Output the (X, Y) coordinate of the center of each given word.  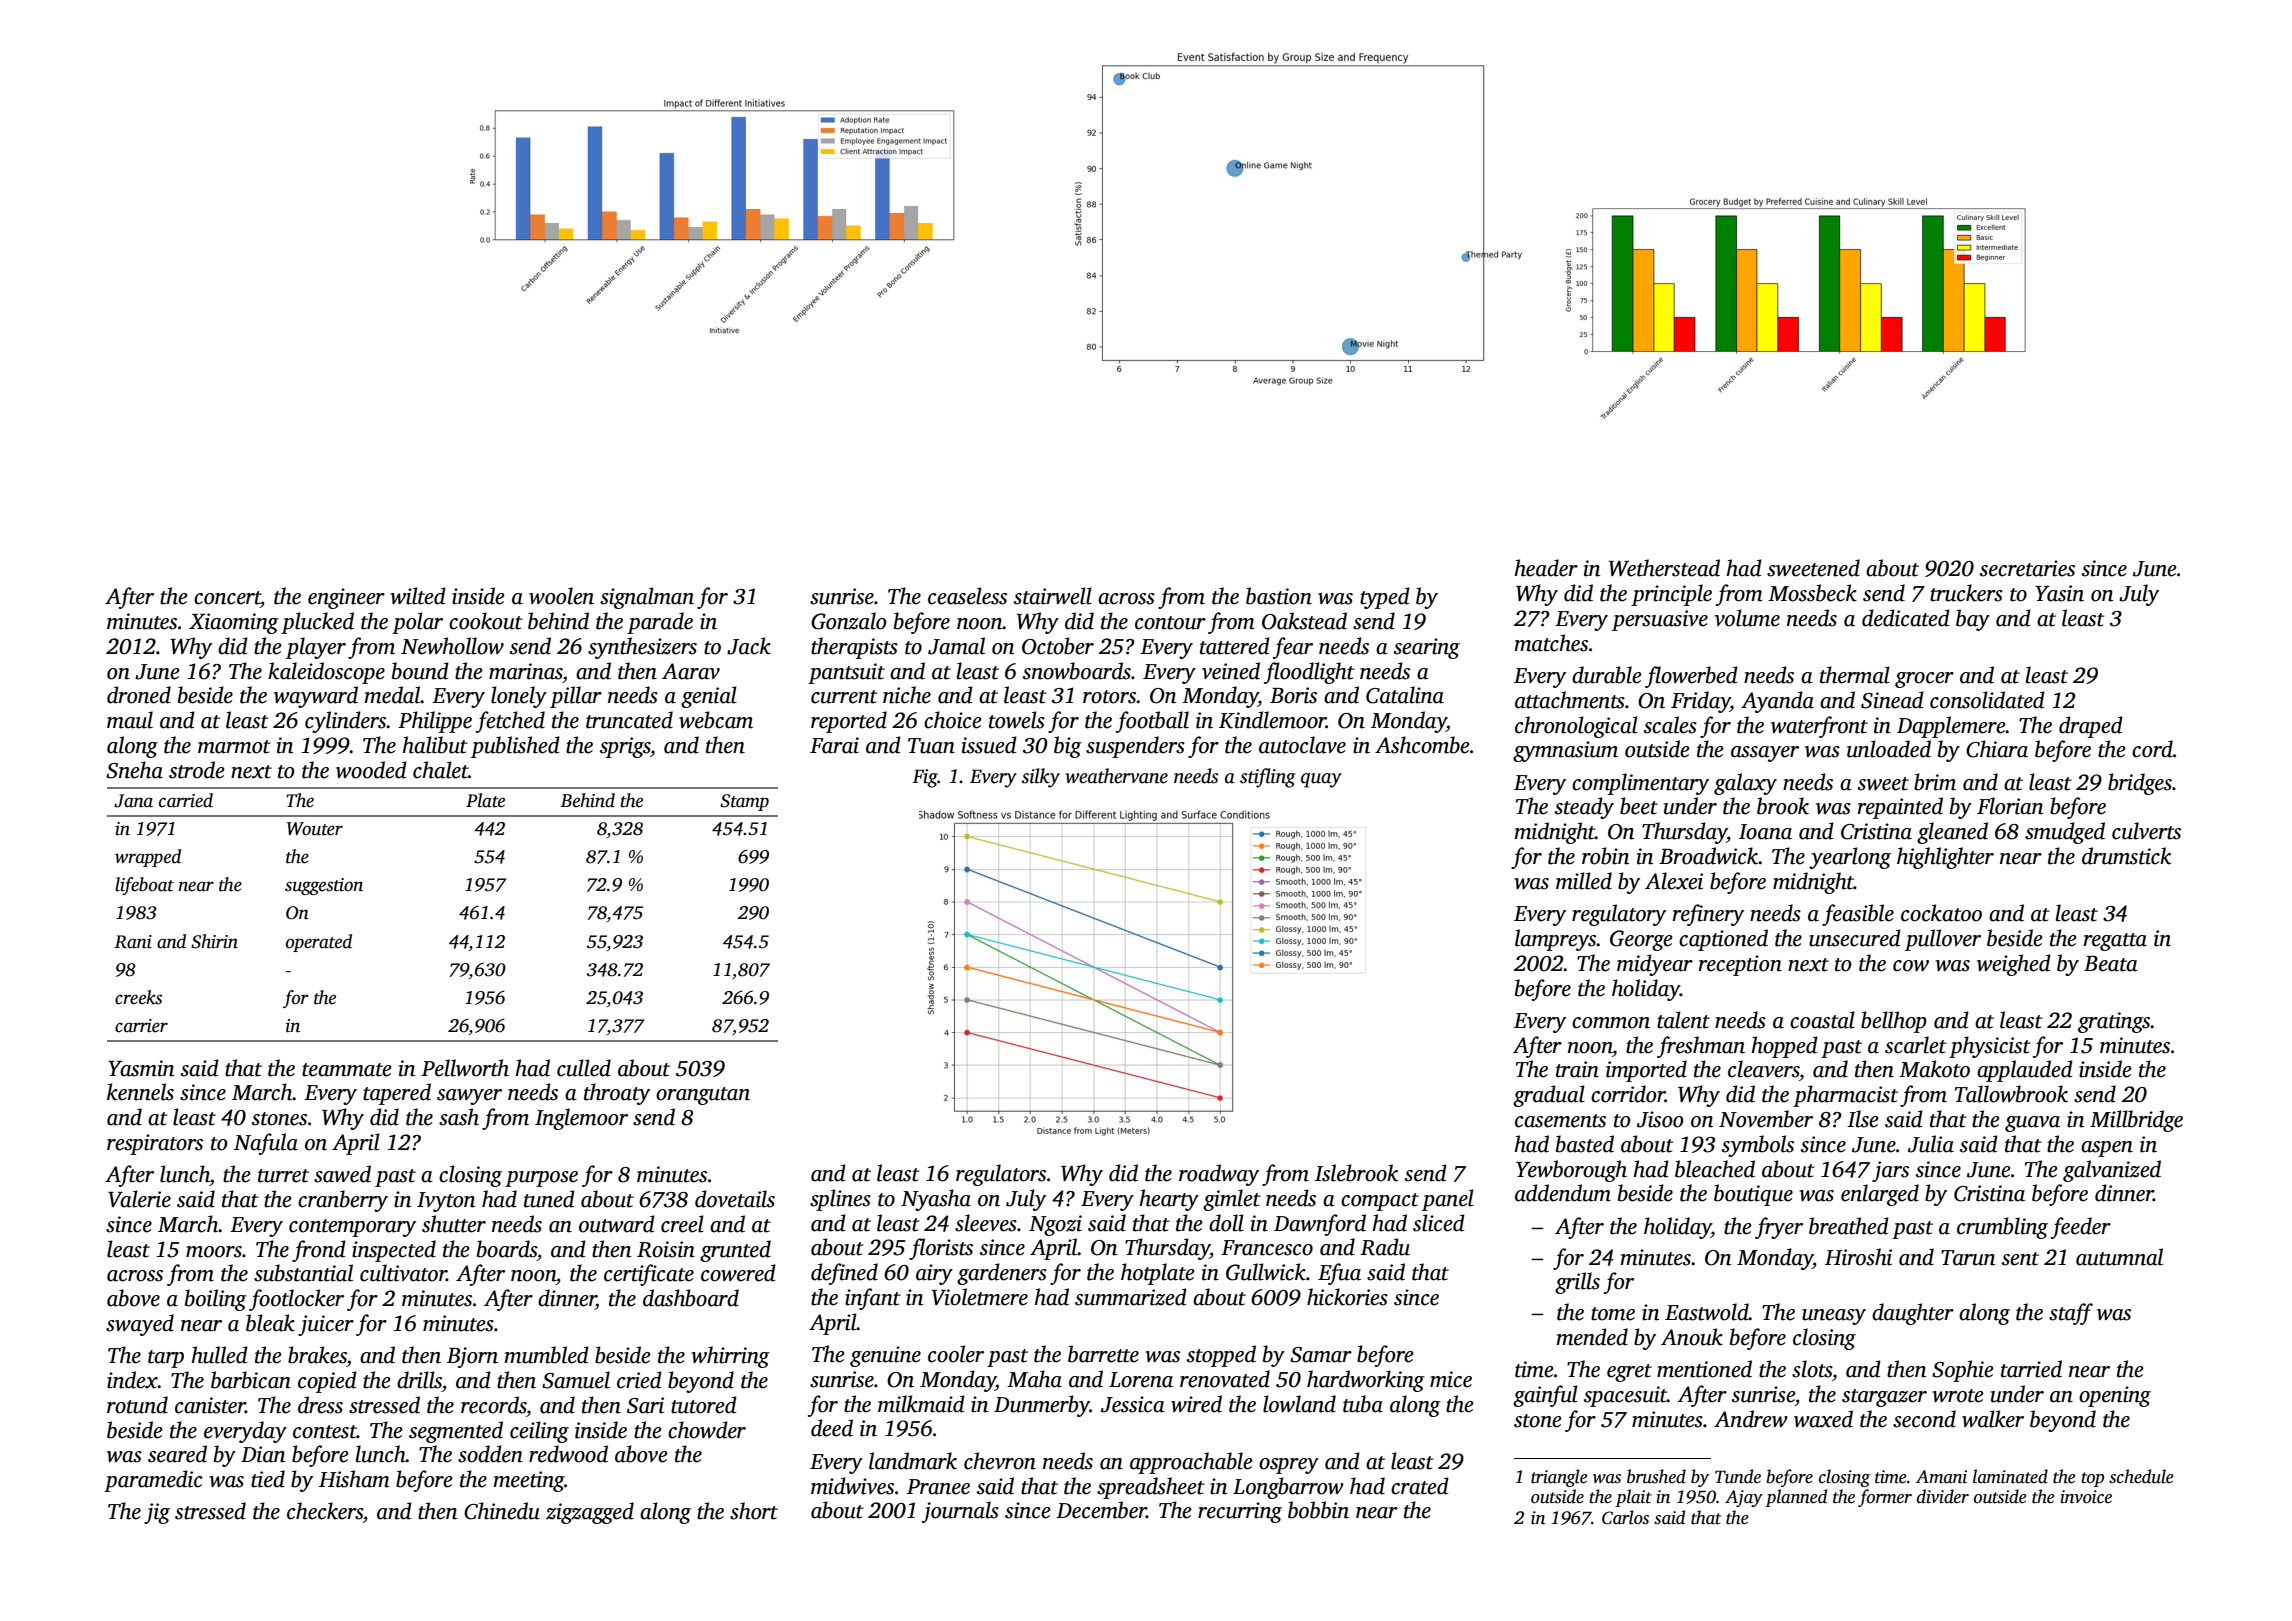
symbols (1758, 1146)
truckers (1966, 593)
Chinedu (502, 1511)
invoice (2086, 1497)
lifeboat (144, 886)
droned (139, 695)
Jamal (956, 646)
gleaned (1952, 833)
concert (227, 598)
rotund (137, 1405)
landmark (913, 1461)
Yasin (2059, 593)
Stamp (744, 802)
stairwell (1053, 596)
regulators (1001, 1175)
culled (584, 1068)
